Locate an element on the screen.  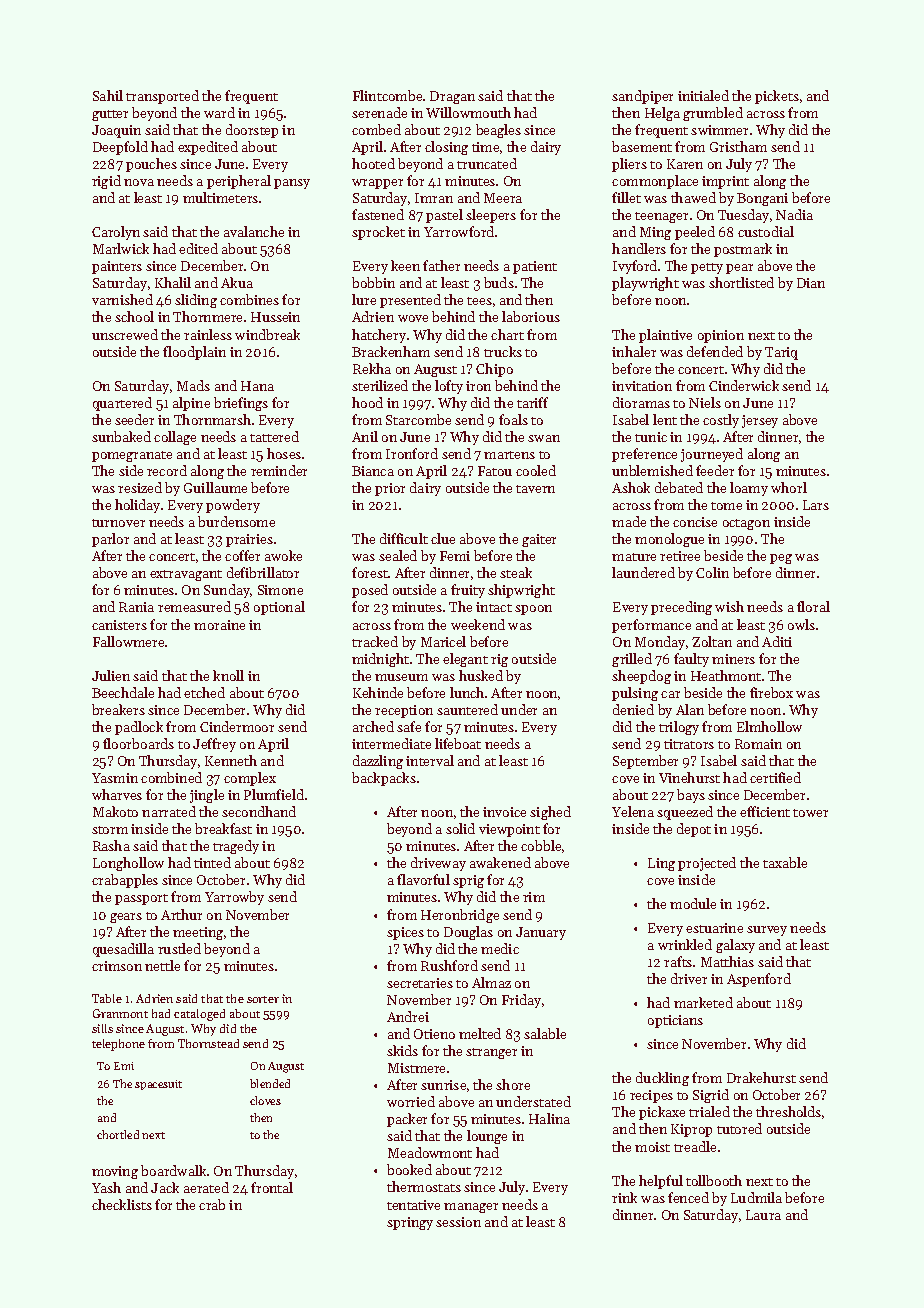
plaintive is located at coordinates (665, 336).
